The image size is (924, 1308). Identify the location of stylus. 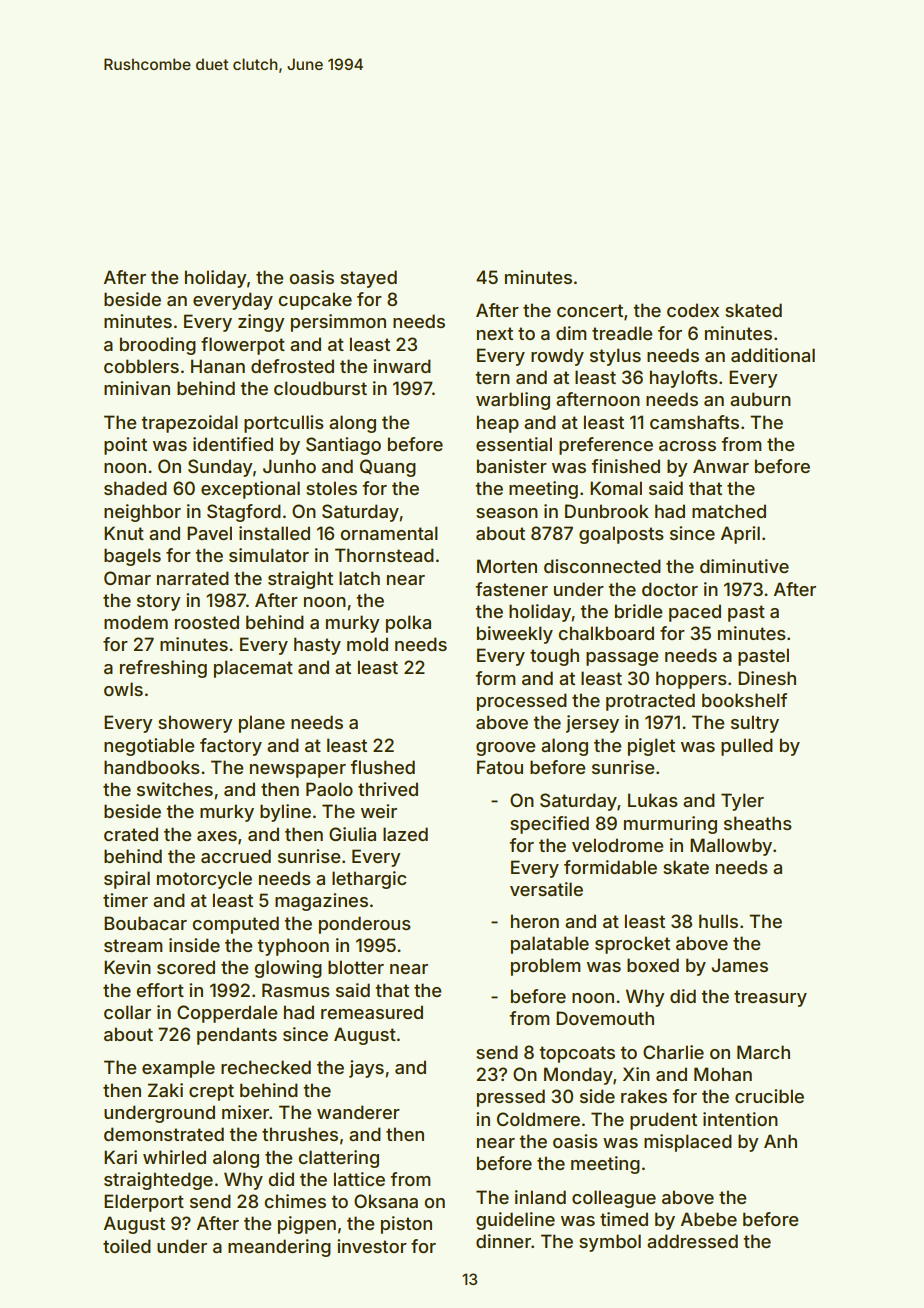
(615, 357).
